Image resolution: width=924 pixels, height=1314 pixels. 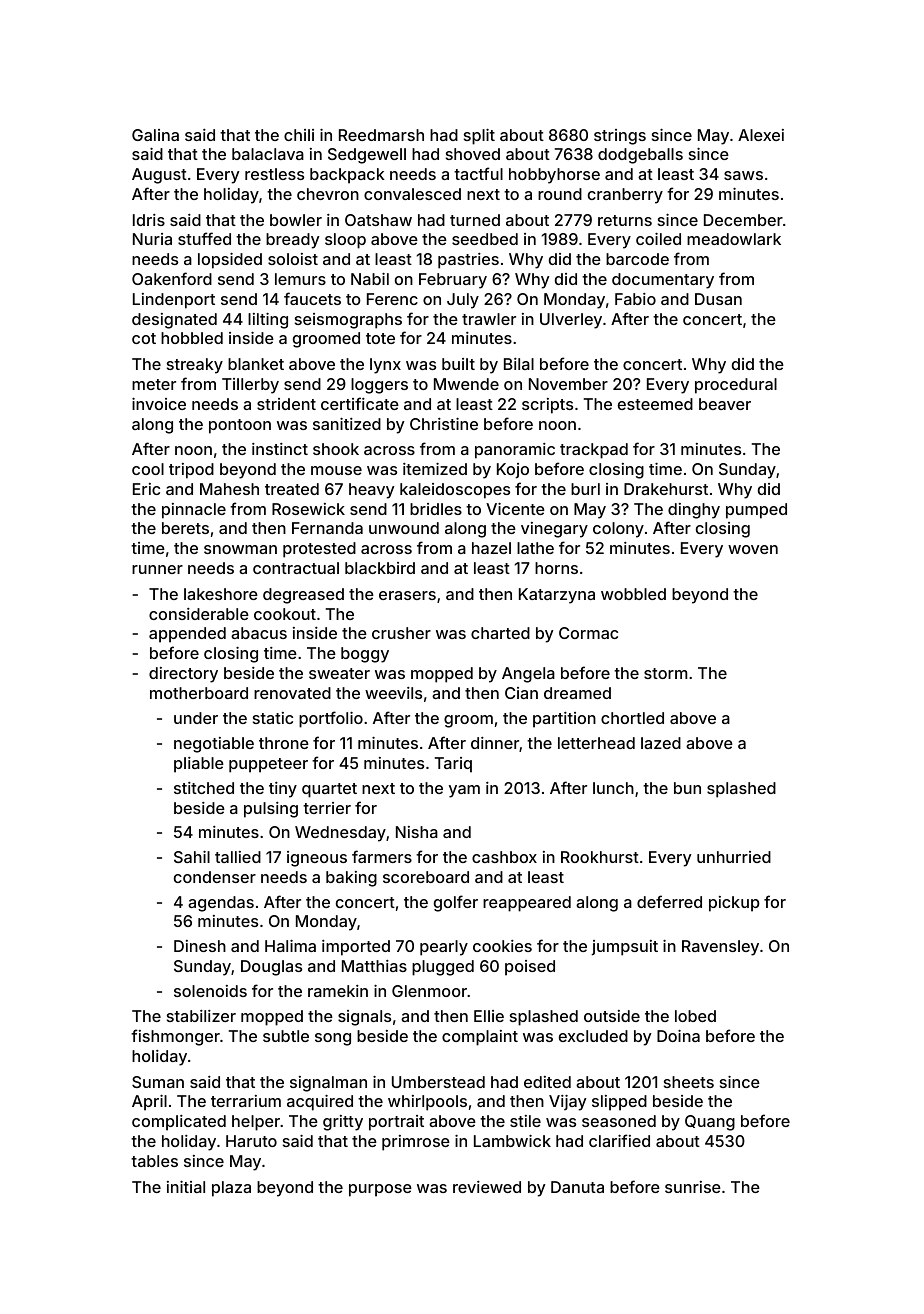 What do you see at coordinates (736, 386) in the page?
I see `procedural` at bounding box center [736, 386].
